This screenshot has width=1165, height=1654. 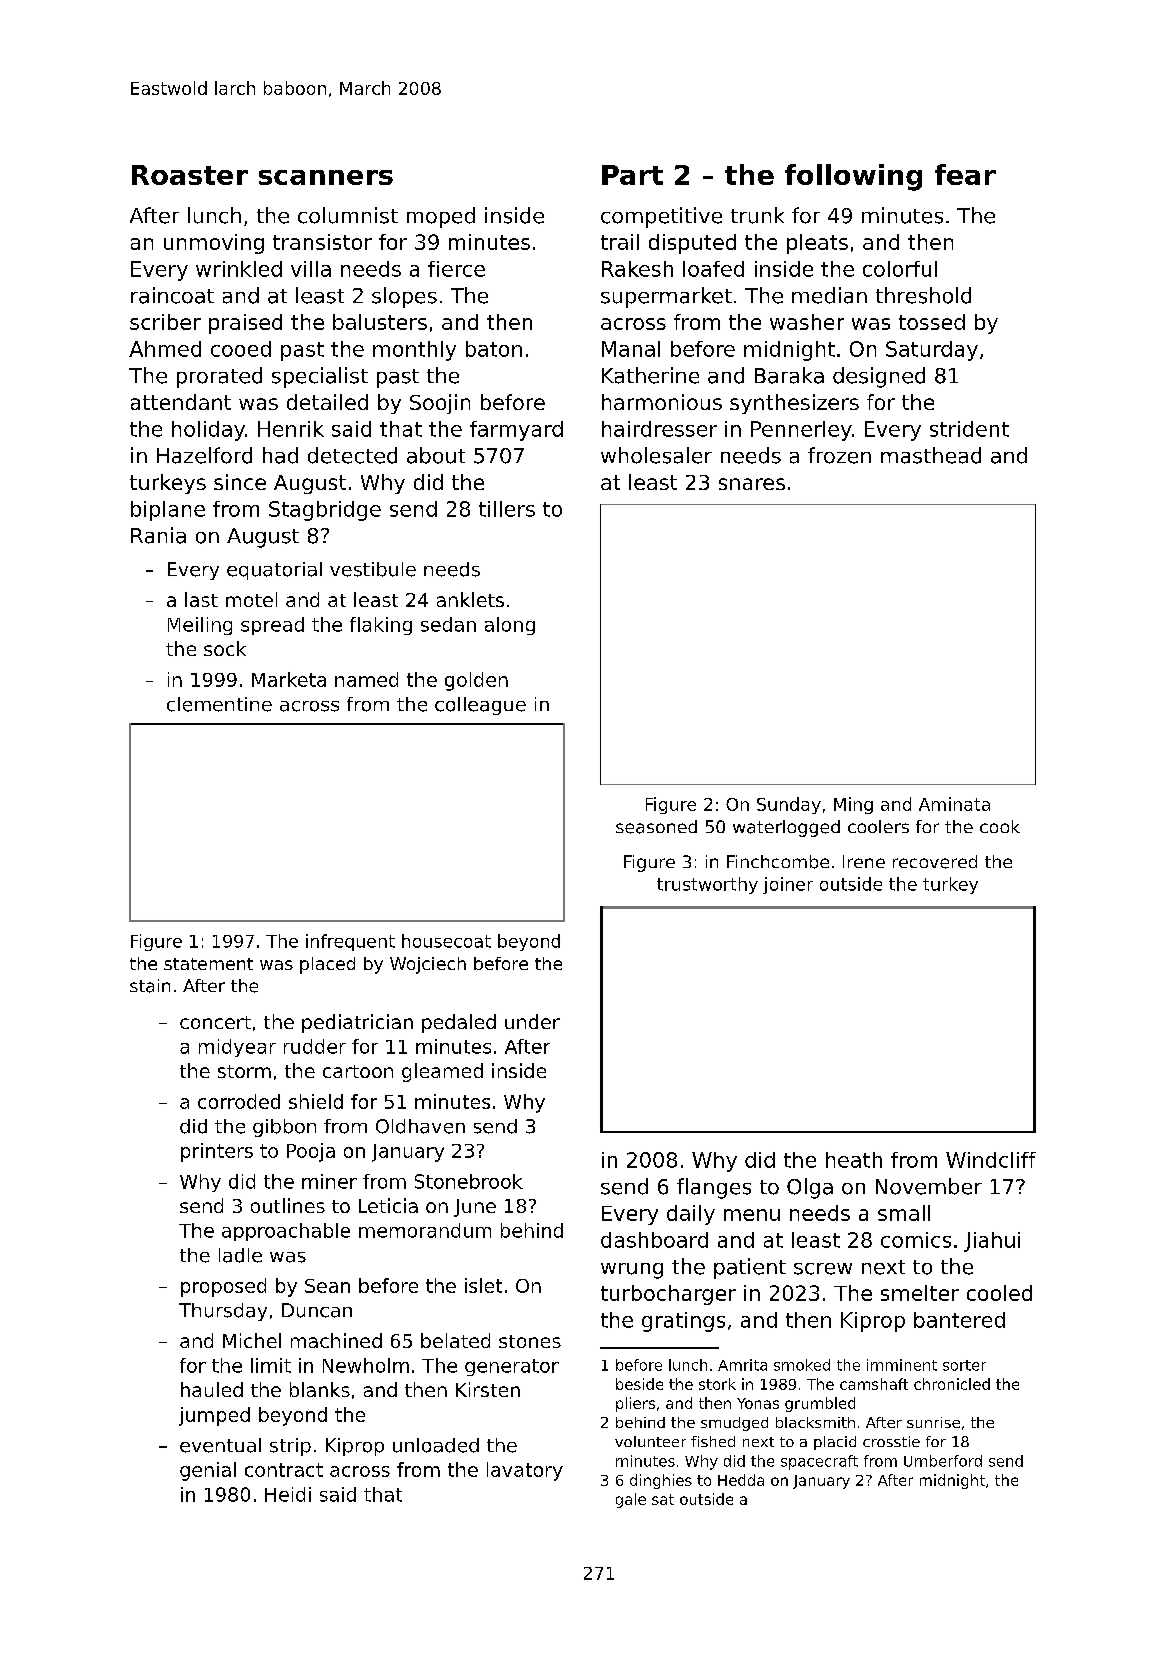 What do you see at coordinates (992, 1242) in the screenshot?
I see `Jiahui` at bounding box center [992, 1242].
